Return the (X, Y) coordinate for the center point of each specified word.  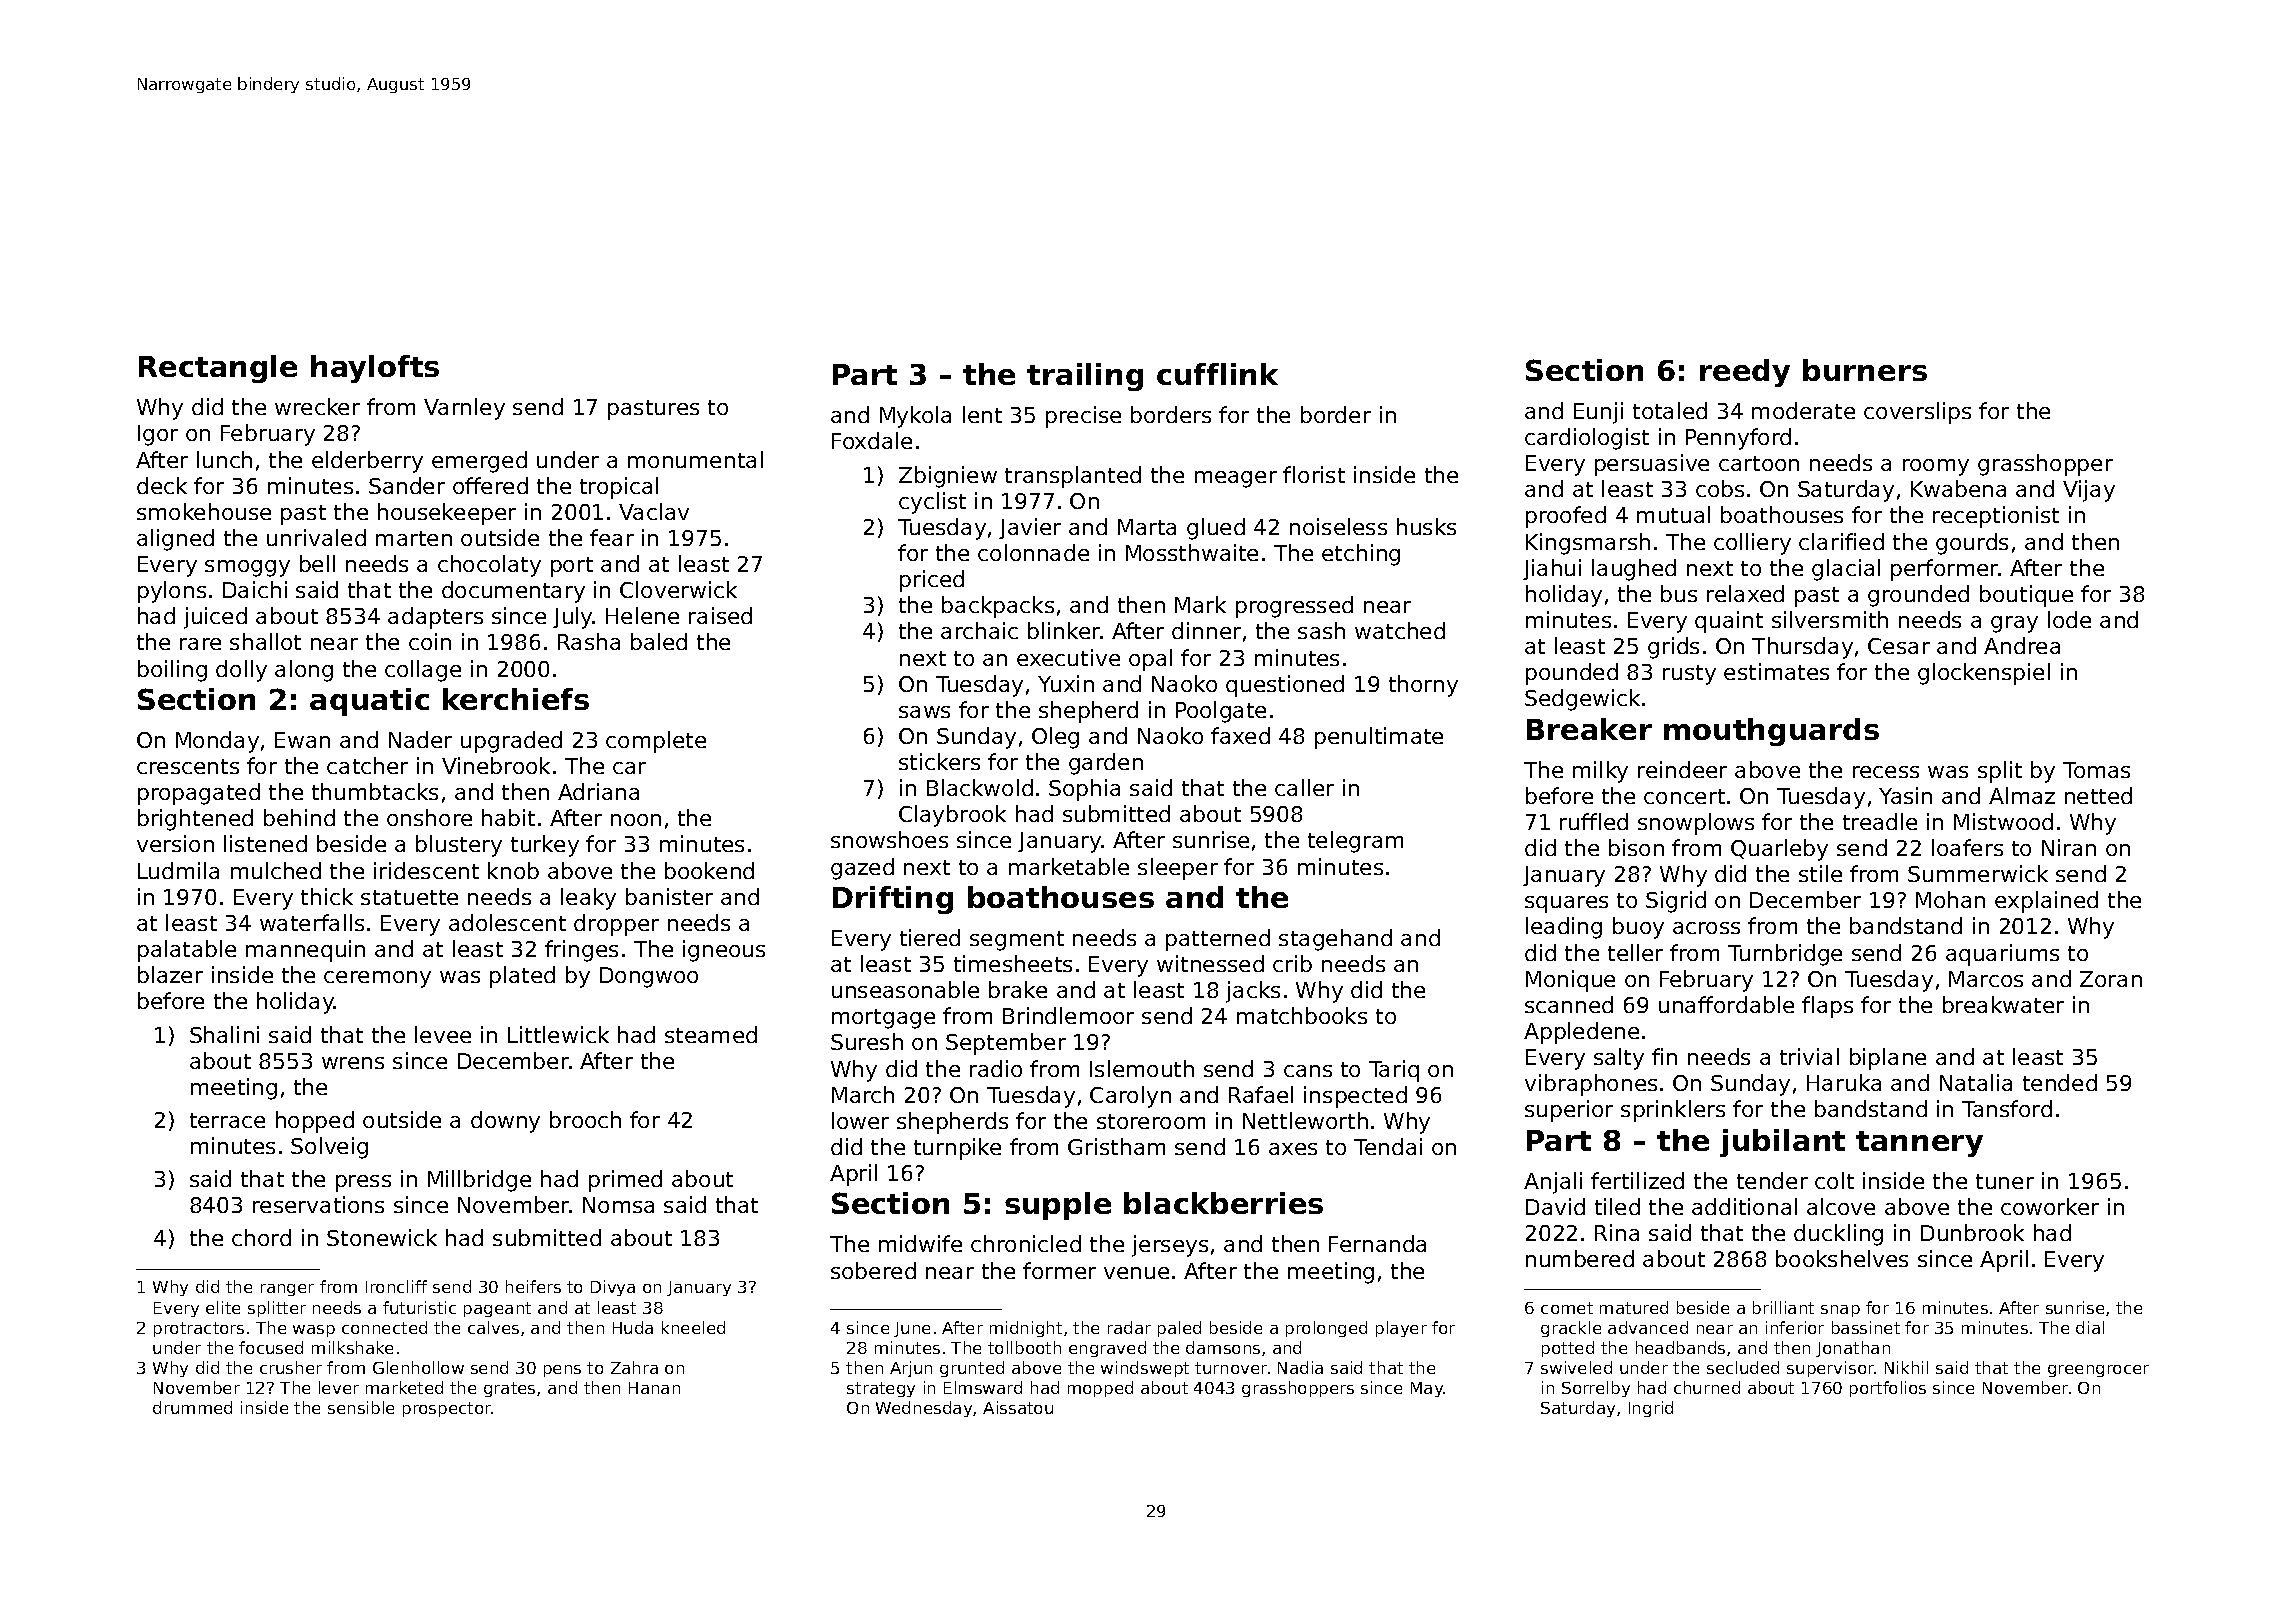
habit (508, 817)
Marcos (1986, 979)
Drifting (893, 900)
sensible (361, 1407)
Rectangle (218, 369)
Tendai (1388, 1146)
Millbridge (479, 1181)
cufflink (1217, 374)
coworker (2050, 1206)
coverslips (1917, 413)
